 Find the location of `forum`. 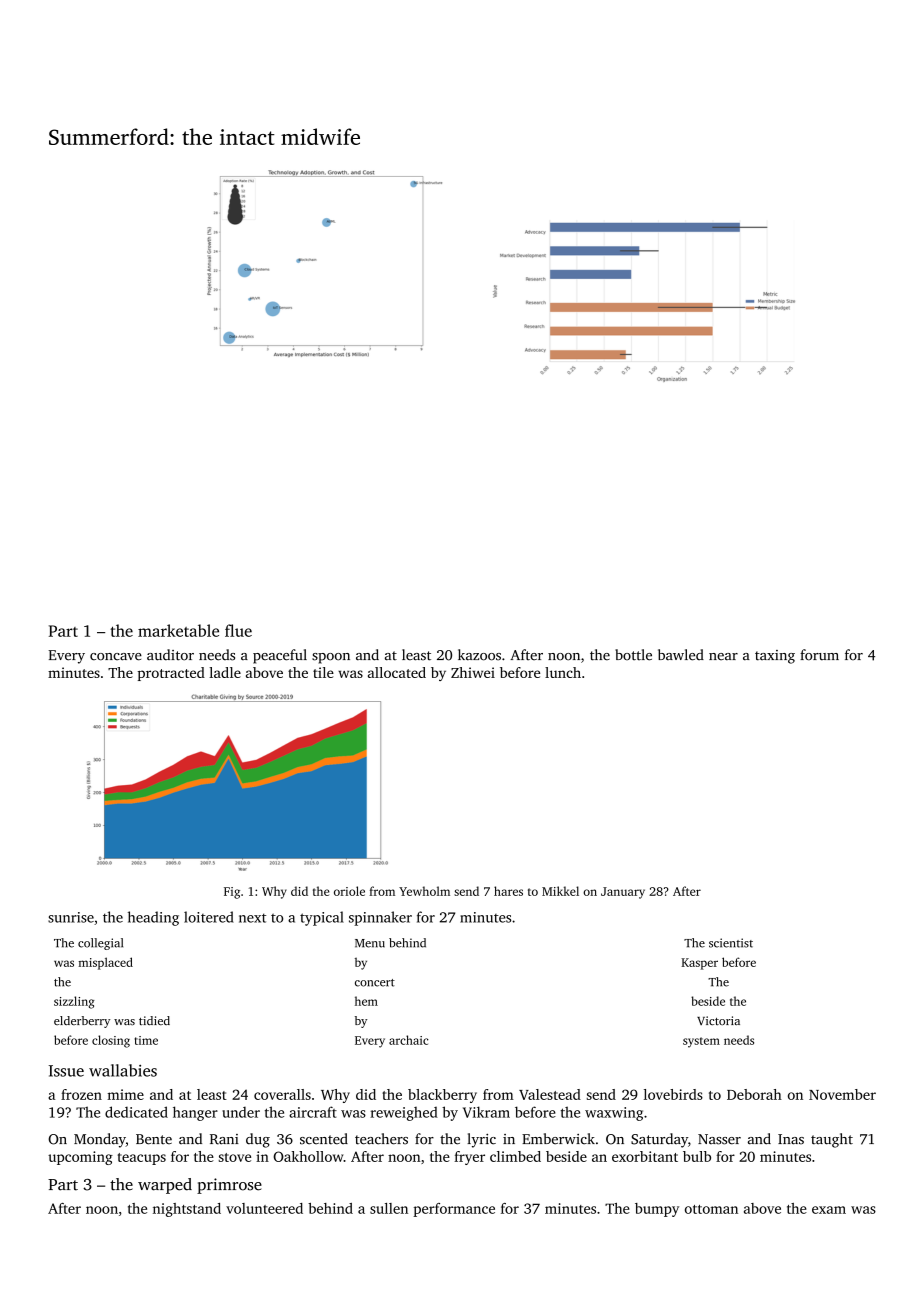

forum is located at coordinates (819, 655).
